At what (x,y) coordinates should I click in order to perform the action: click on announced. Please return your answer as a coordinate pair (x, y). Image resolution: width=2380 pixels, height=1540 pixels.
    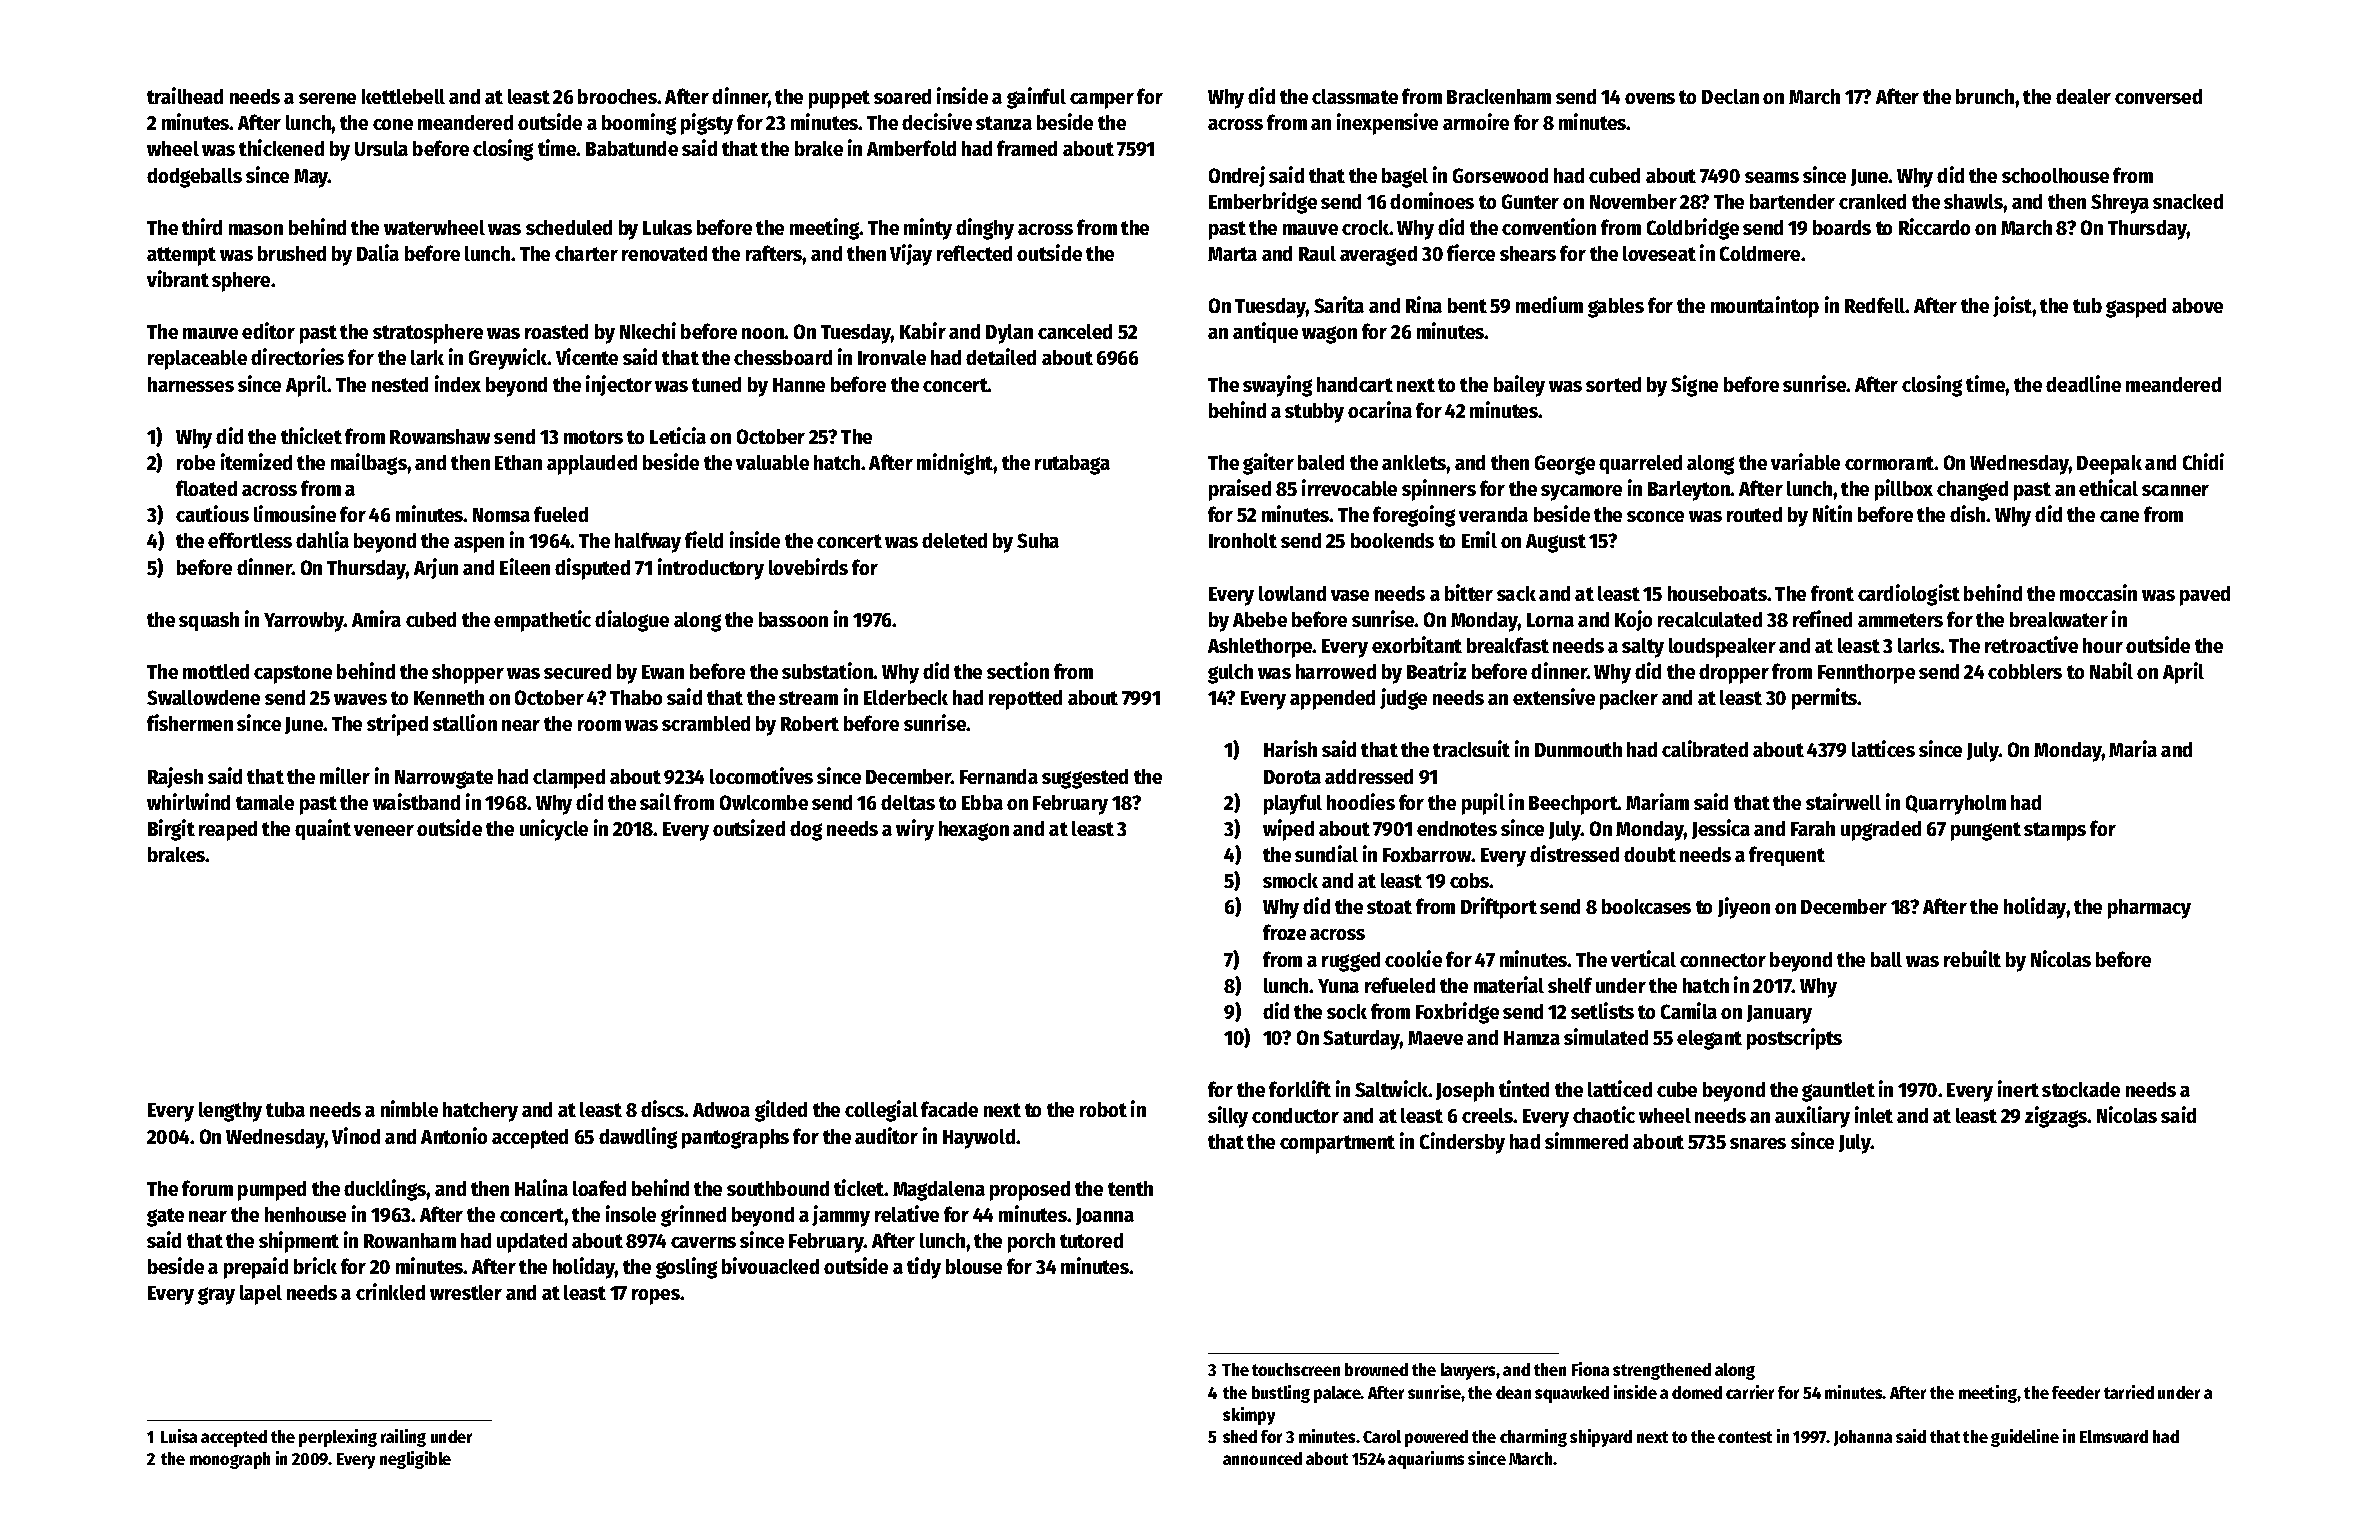
    Looking at the image, I should click on (1262, 1458).
